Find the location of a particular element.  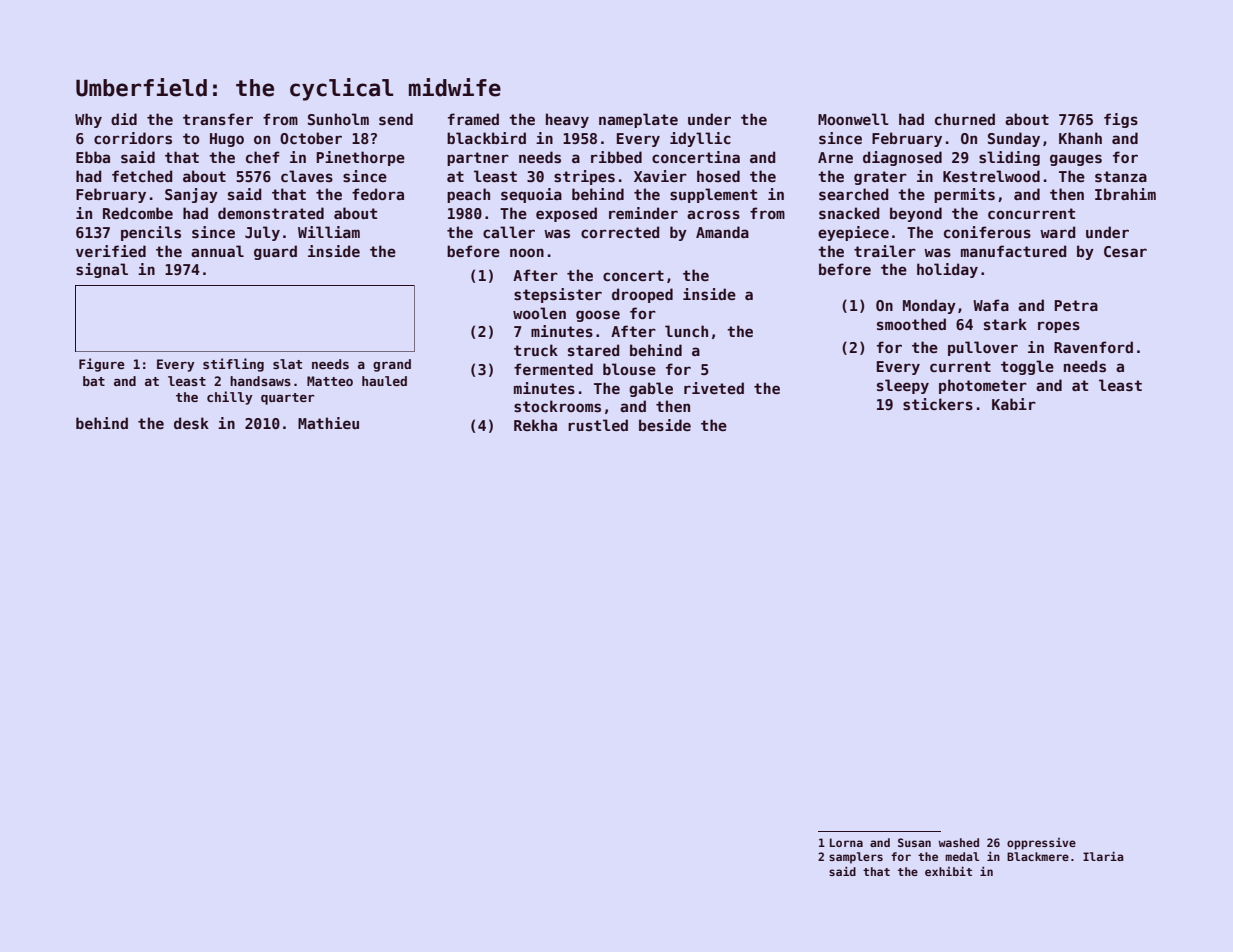

Kabir is located at coordinates (1014, 404).
